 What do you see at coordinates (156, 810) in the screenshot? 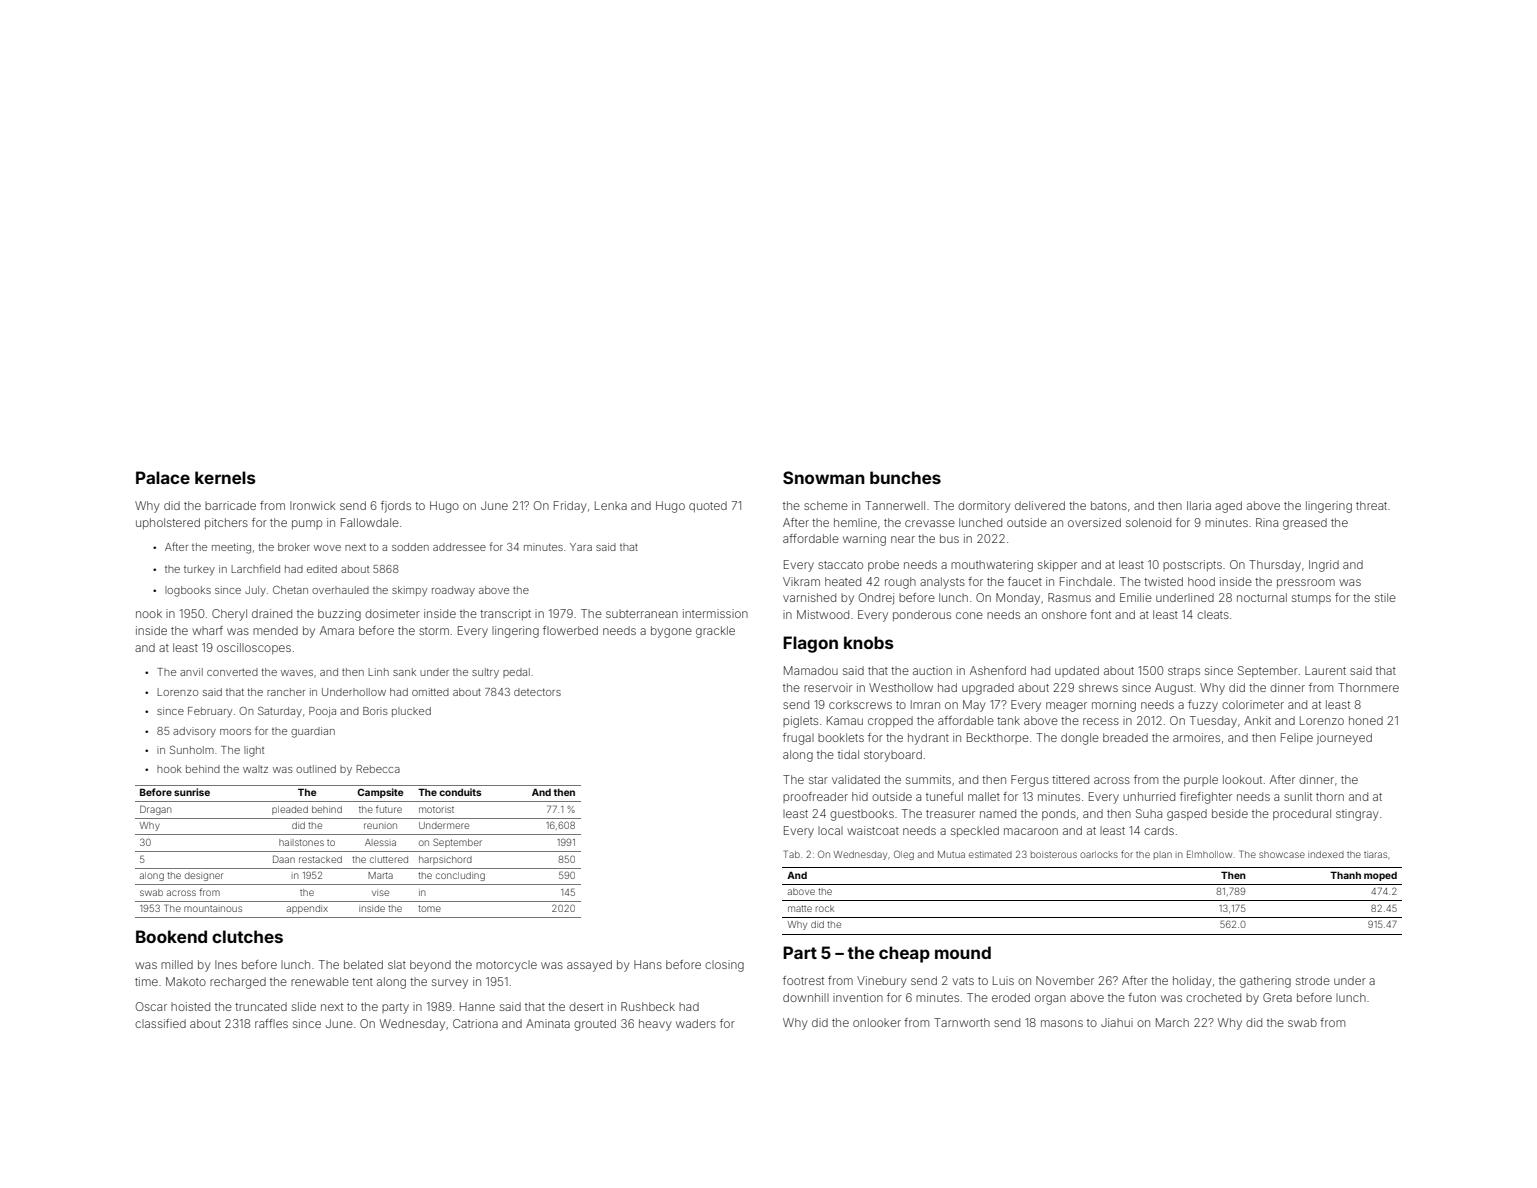
I see `Dragan` at bounding box center [156, 810].
